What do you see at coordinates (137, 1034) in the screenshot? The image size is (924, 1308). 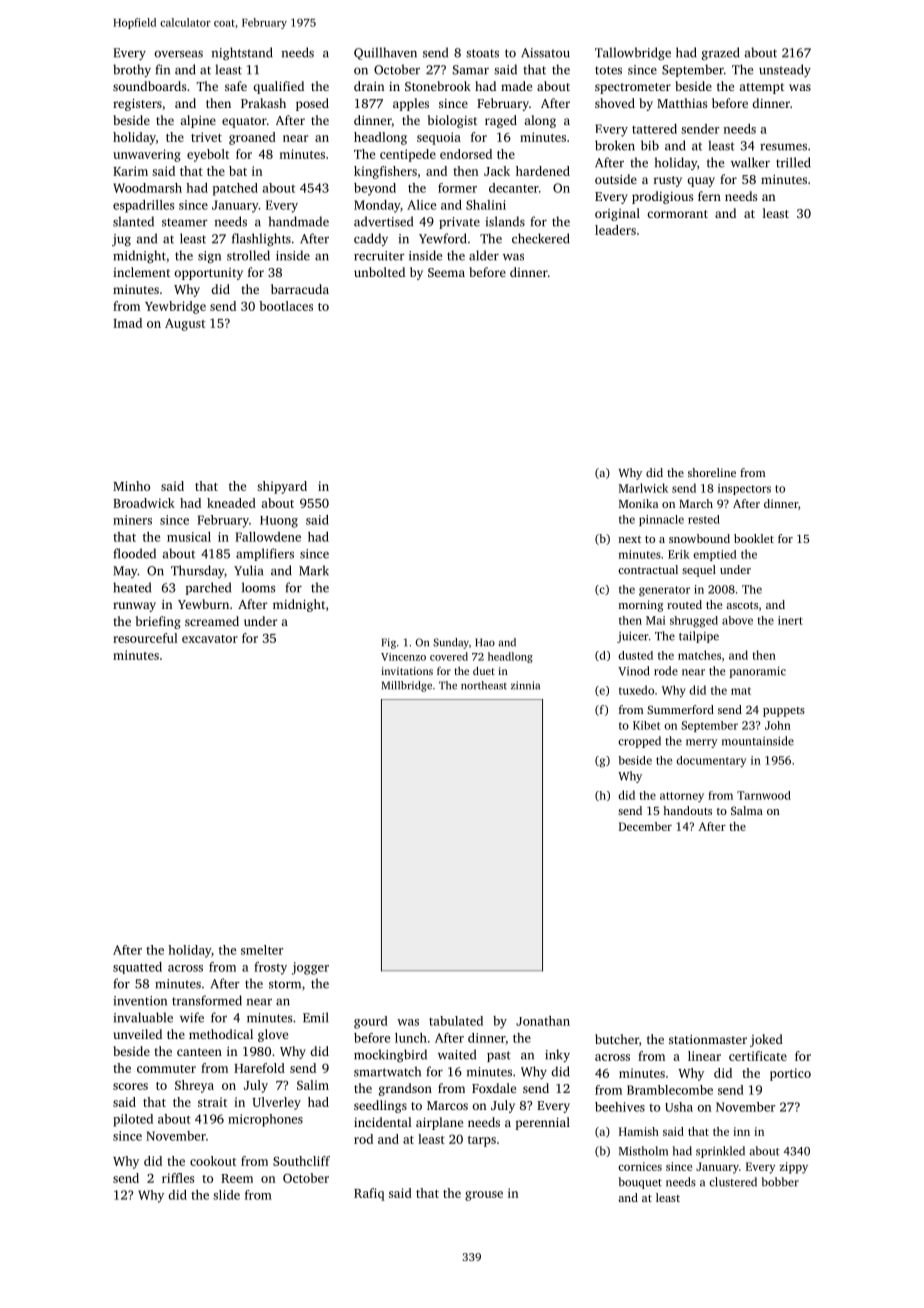 I see `unveiled` at bounding box center [137, 1034].
